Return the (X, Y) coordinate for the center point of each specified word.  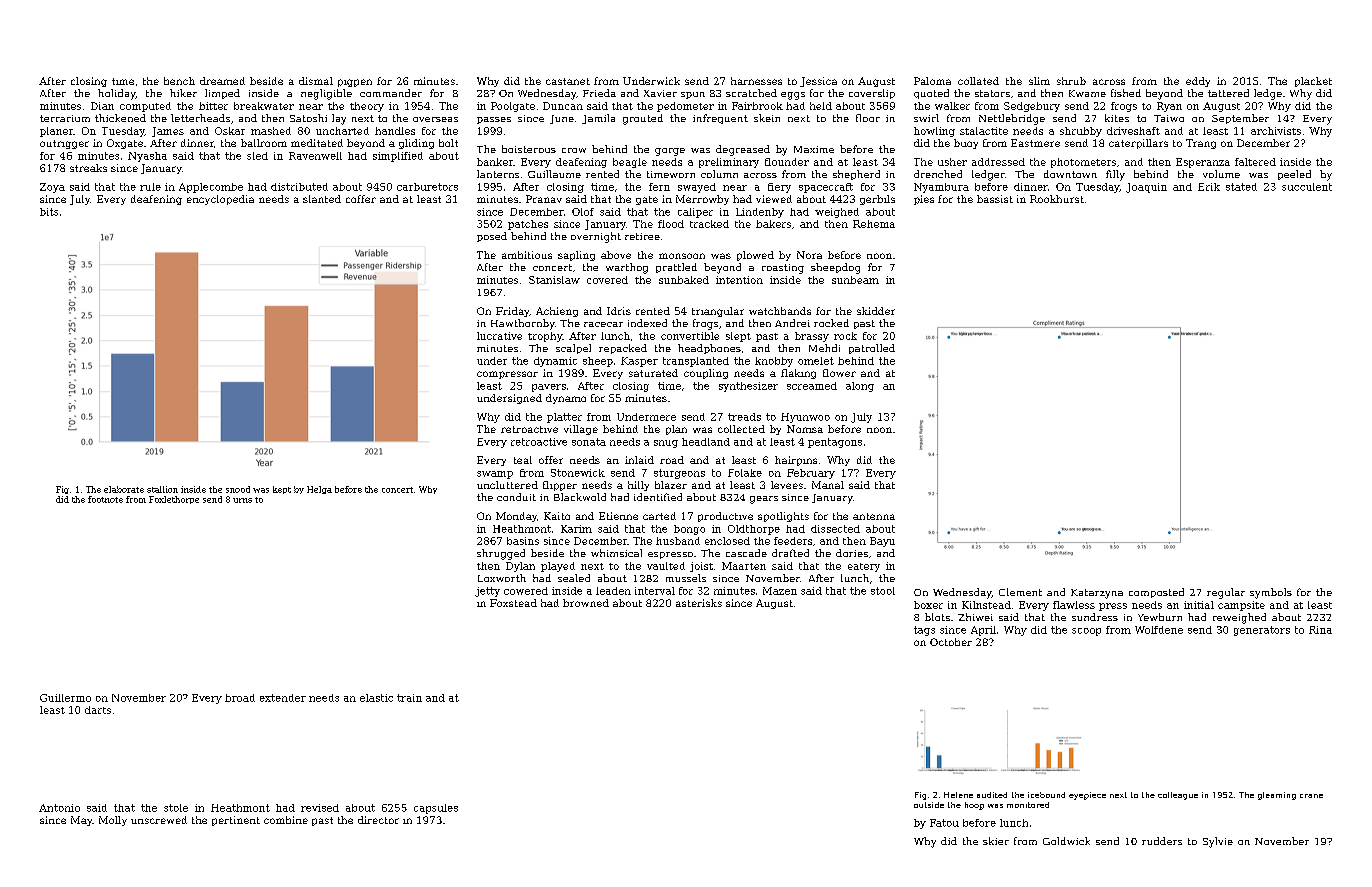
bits (49, 212)
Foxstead (513, 603)
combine (286, 820)
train (409, 698)
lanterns (498, 174)
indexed (647, 323)
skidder (876, 311)
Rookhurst (1057, 199)
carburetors (427, 187)
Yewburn (1160, 617)
